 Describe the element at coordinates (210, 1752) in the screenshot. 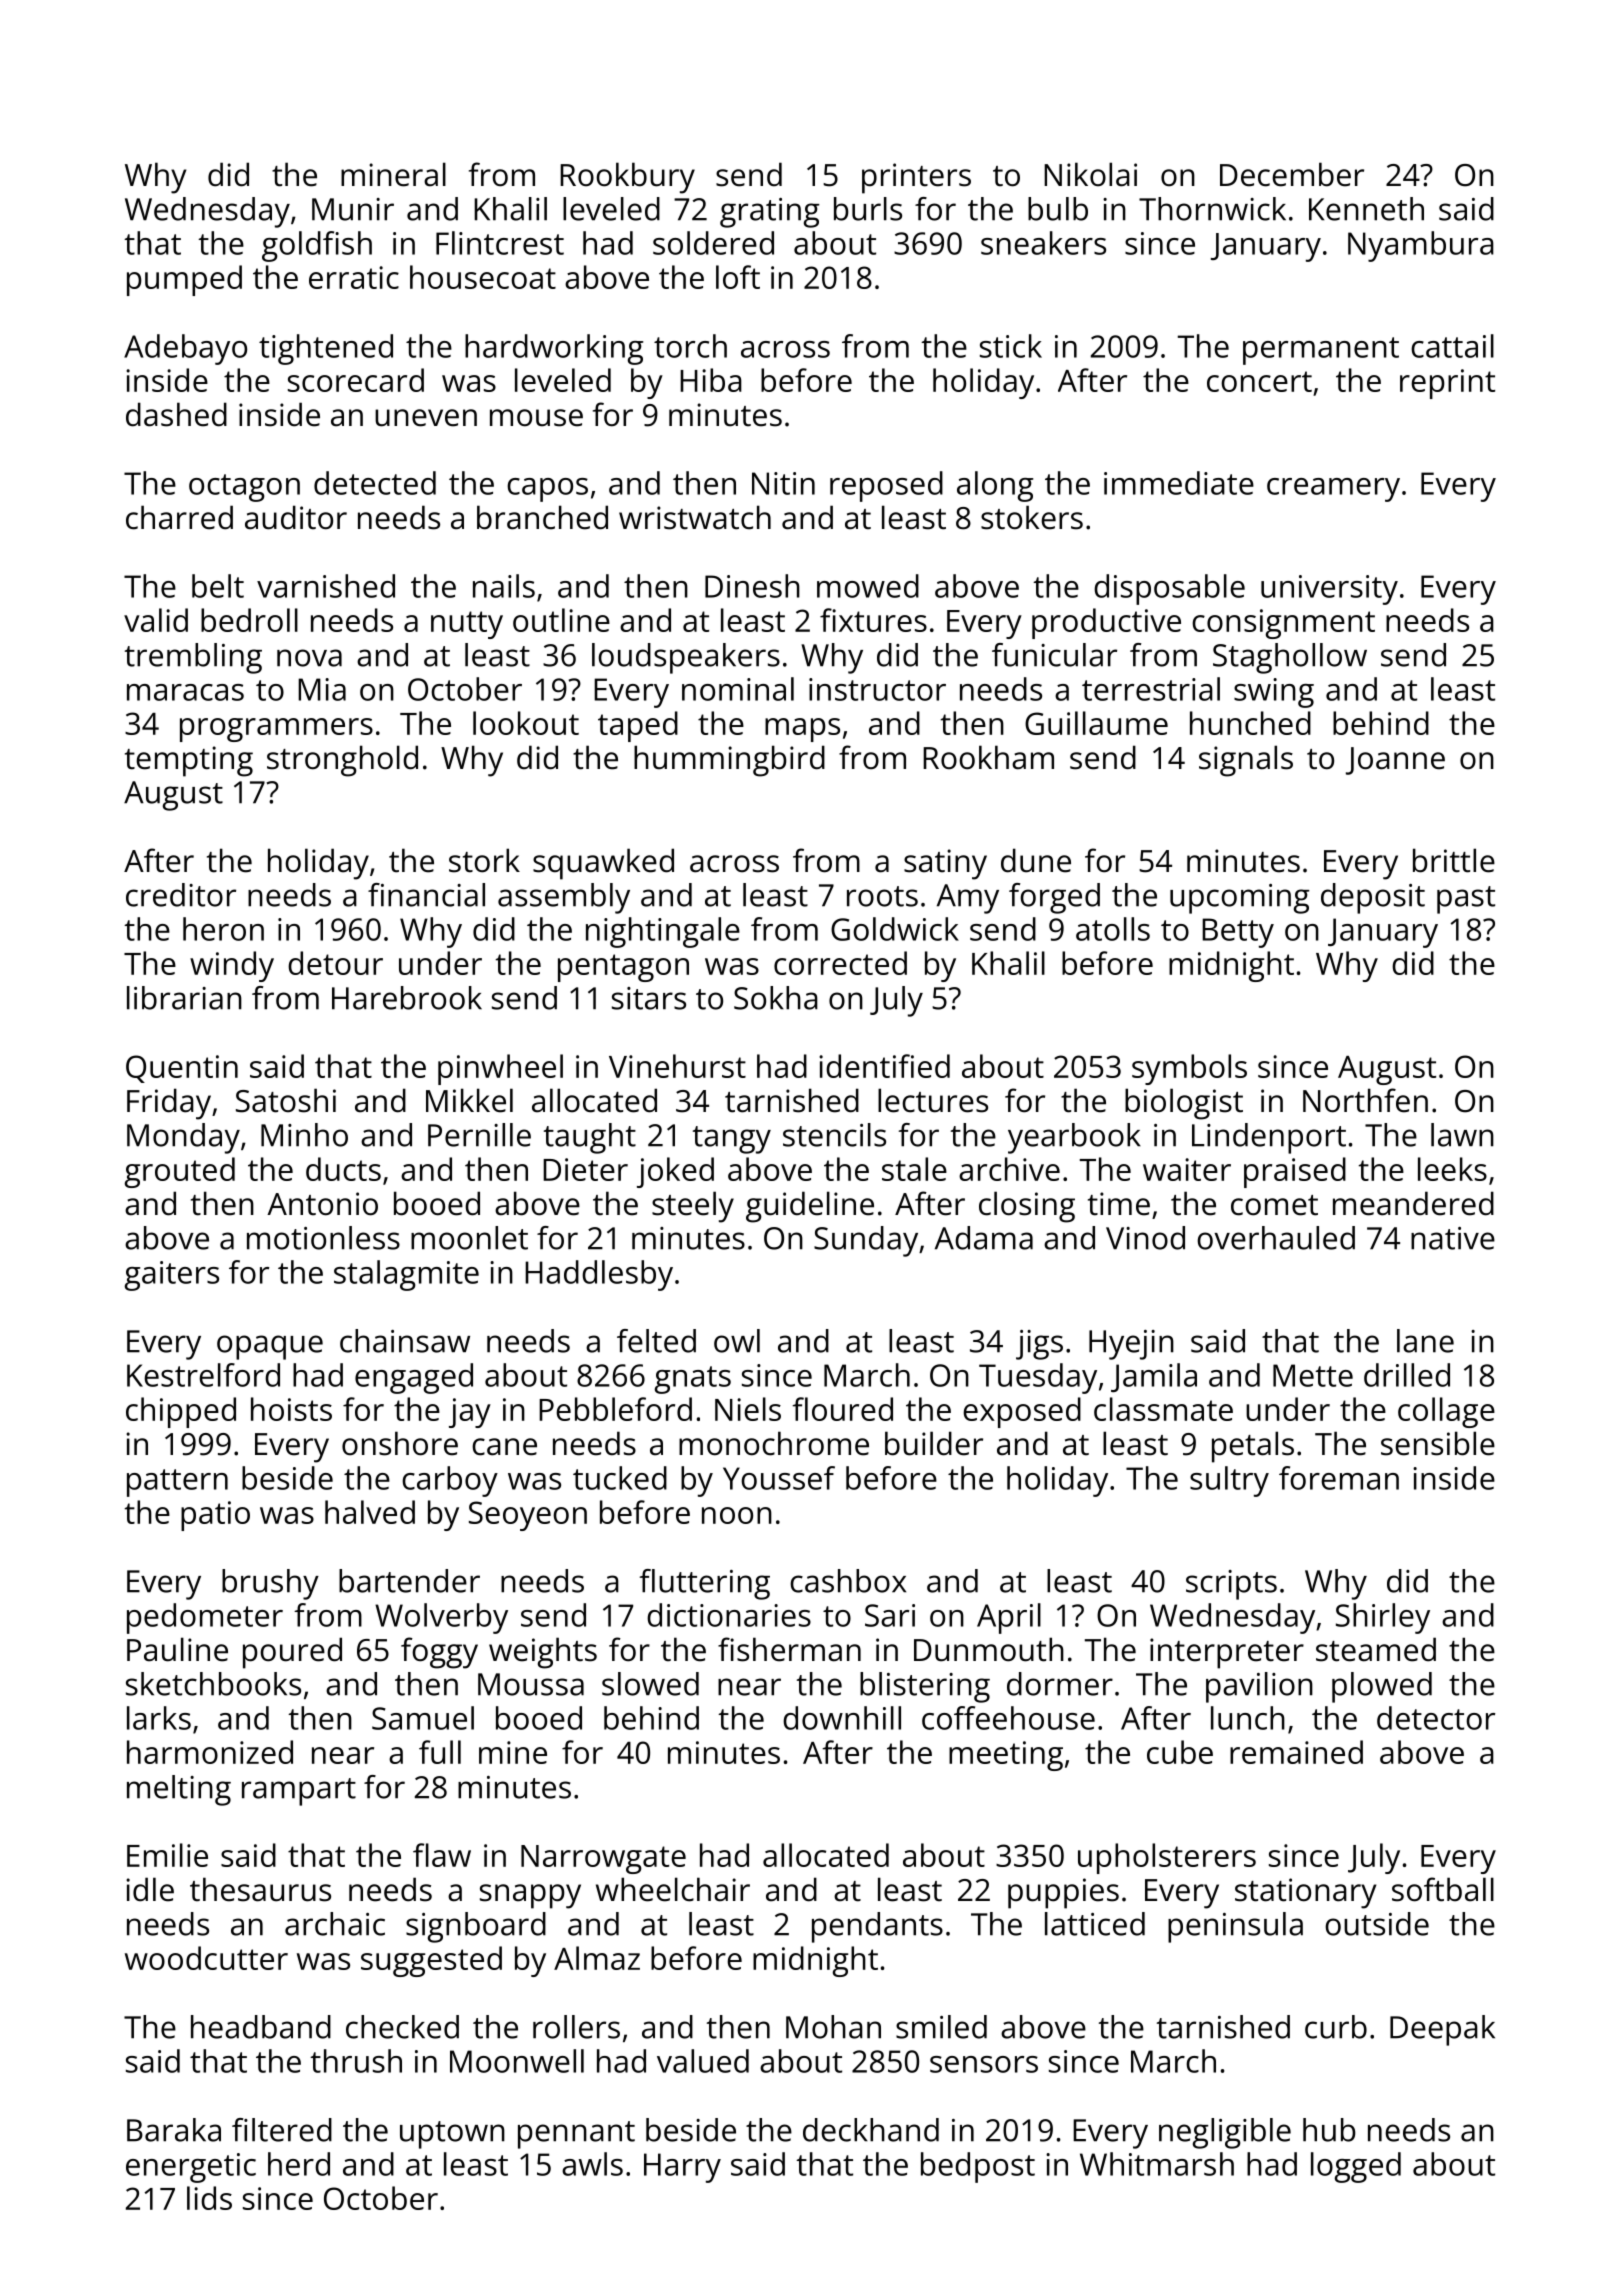

I see `harmonized` at that location.
